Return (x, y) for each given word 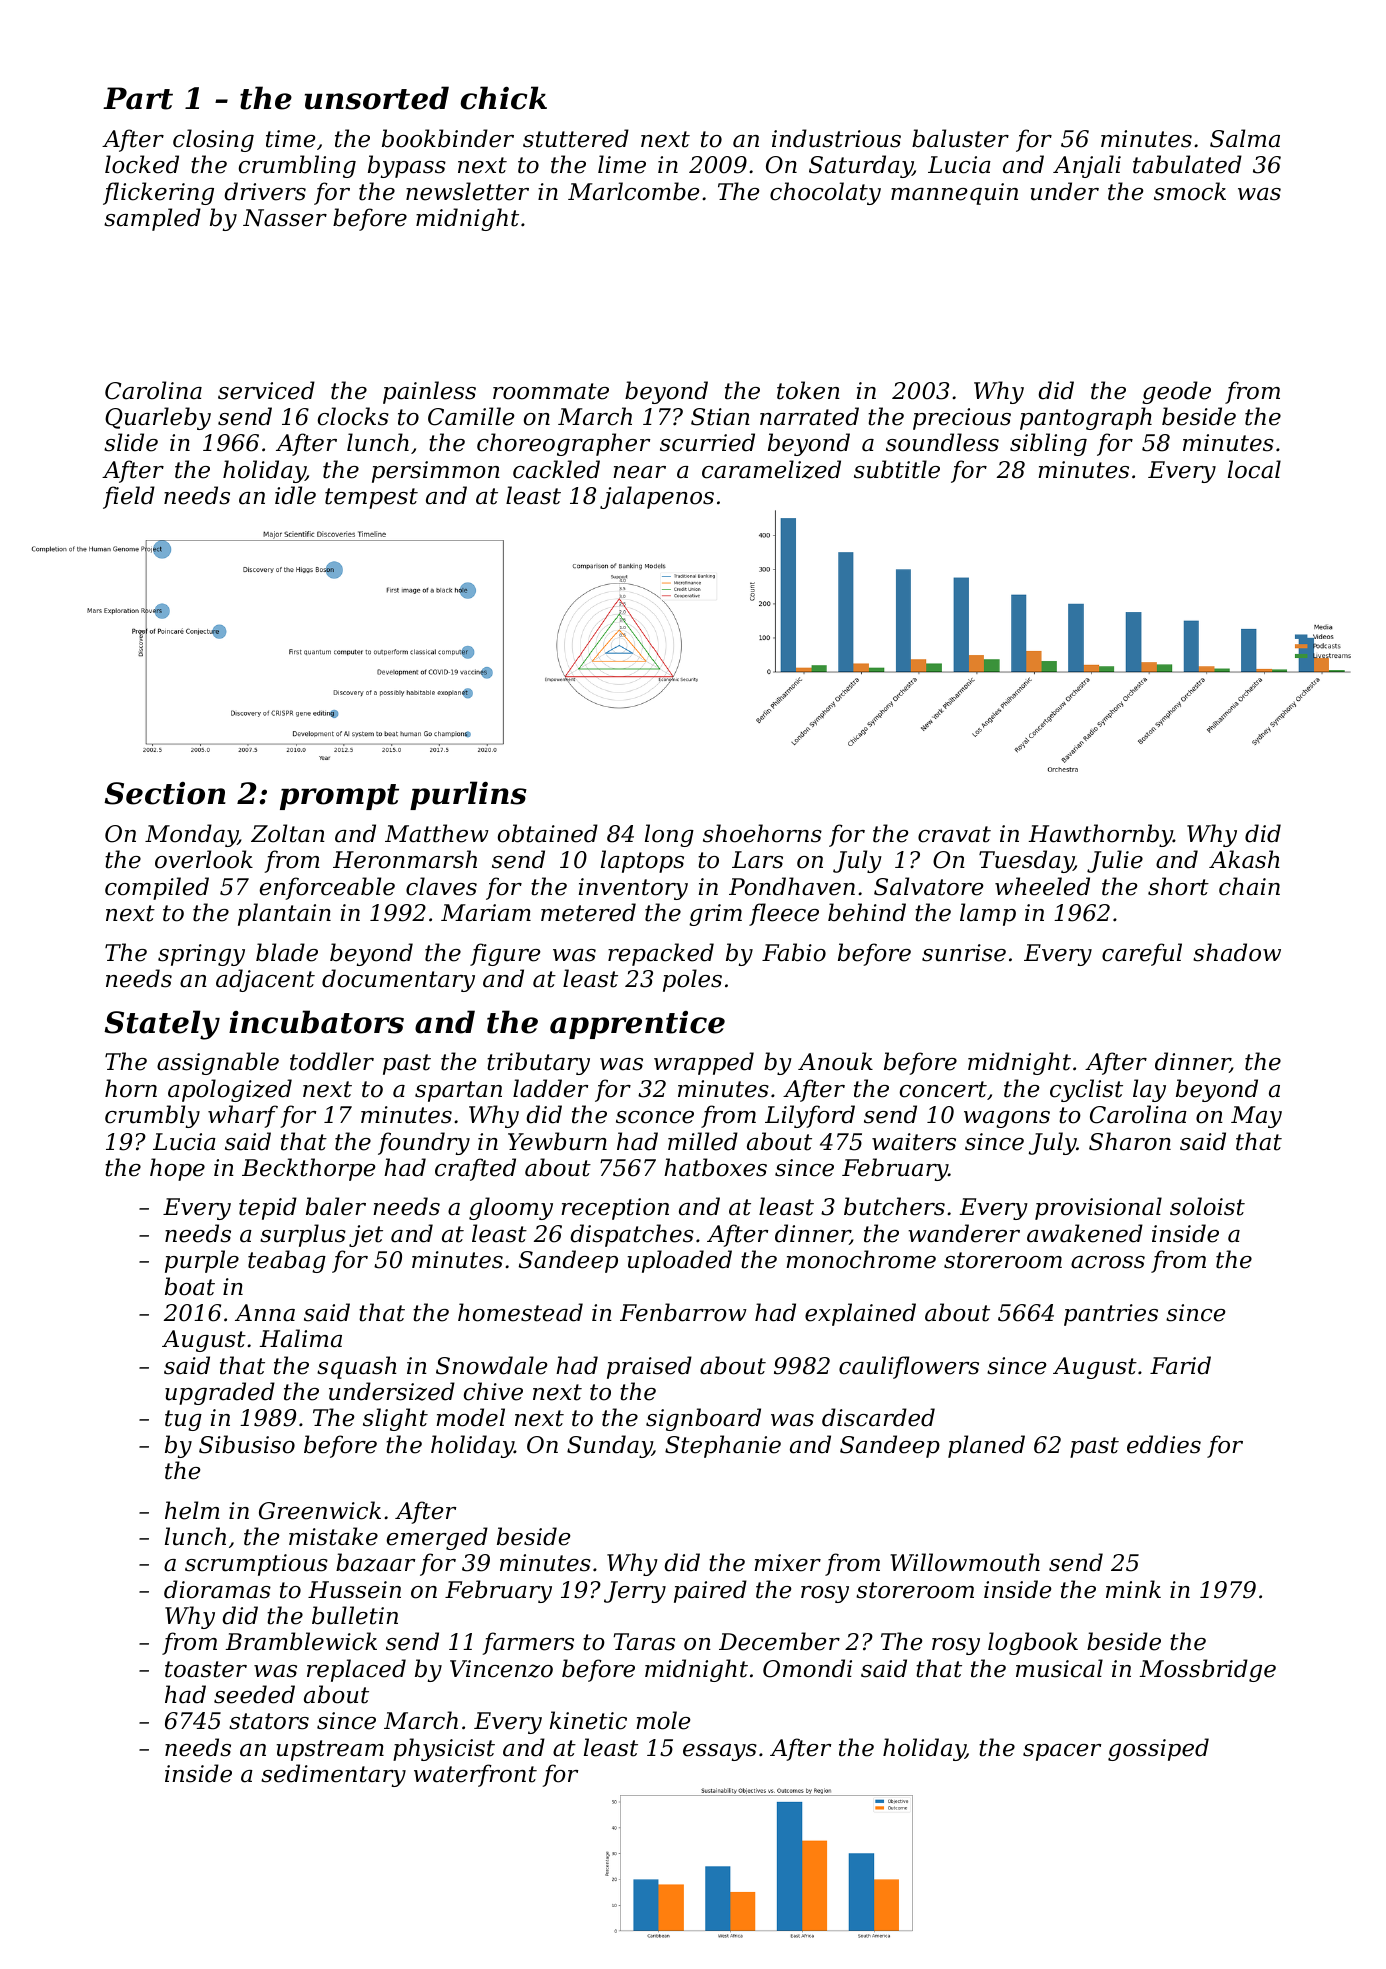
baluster (960, 138)
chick (504, 98)
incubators (316, 1022)
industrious (836, 138)
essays (720, 1752)
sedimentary (333, 1775)
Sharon (1130, 1141)
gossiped (1158, 1749)
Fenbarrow (683, 1312)
